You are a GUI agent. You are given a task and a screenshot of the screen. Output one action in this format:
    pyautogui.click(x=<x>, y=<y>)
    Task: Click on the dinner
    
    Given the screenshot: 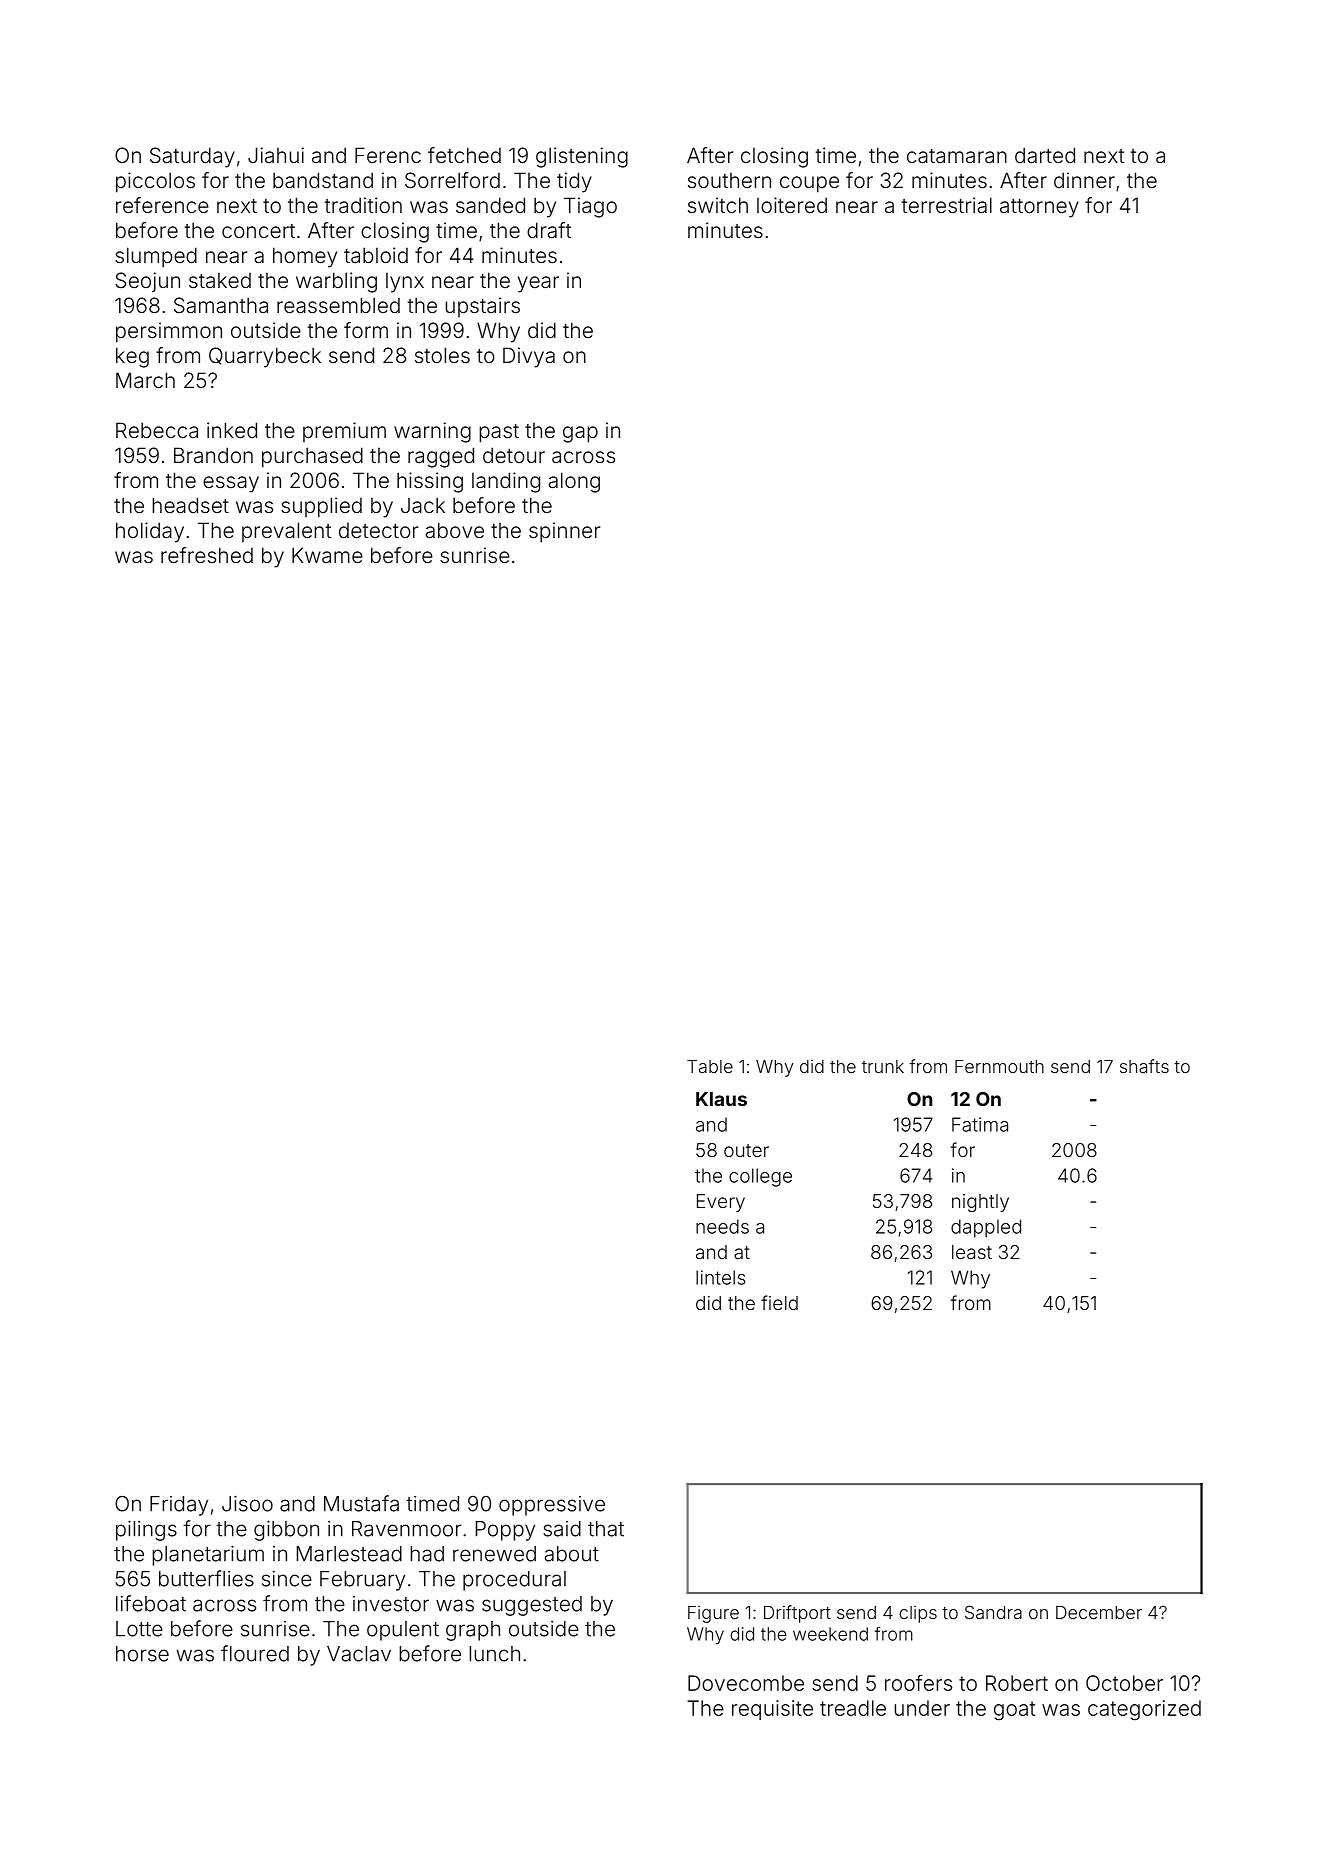 What is the action you would take?
    pyautogui.click(x=1084, y=180)
